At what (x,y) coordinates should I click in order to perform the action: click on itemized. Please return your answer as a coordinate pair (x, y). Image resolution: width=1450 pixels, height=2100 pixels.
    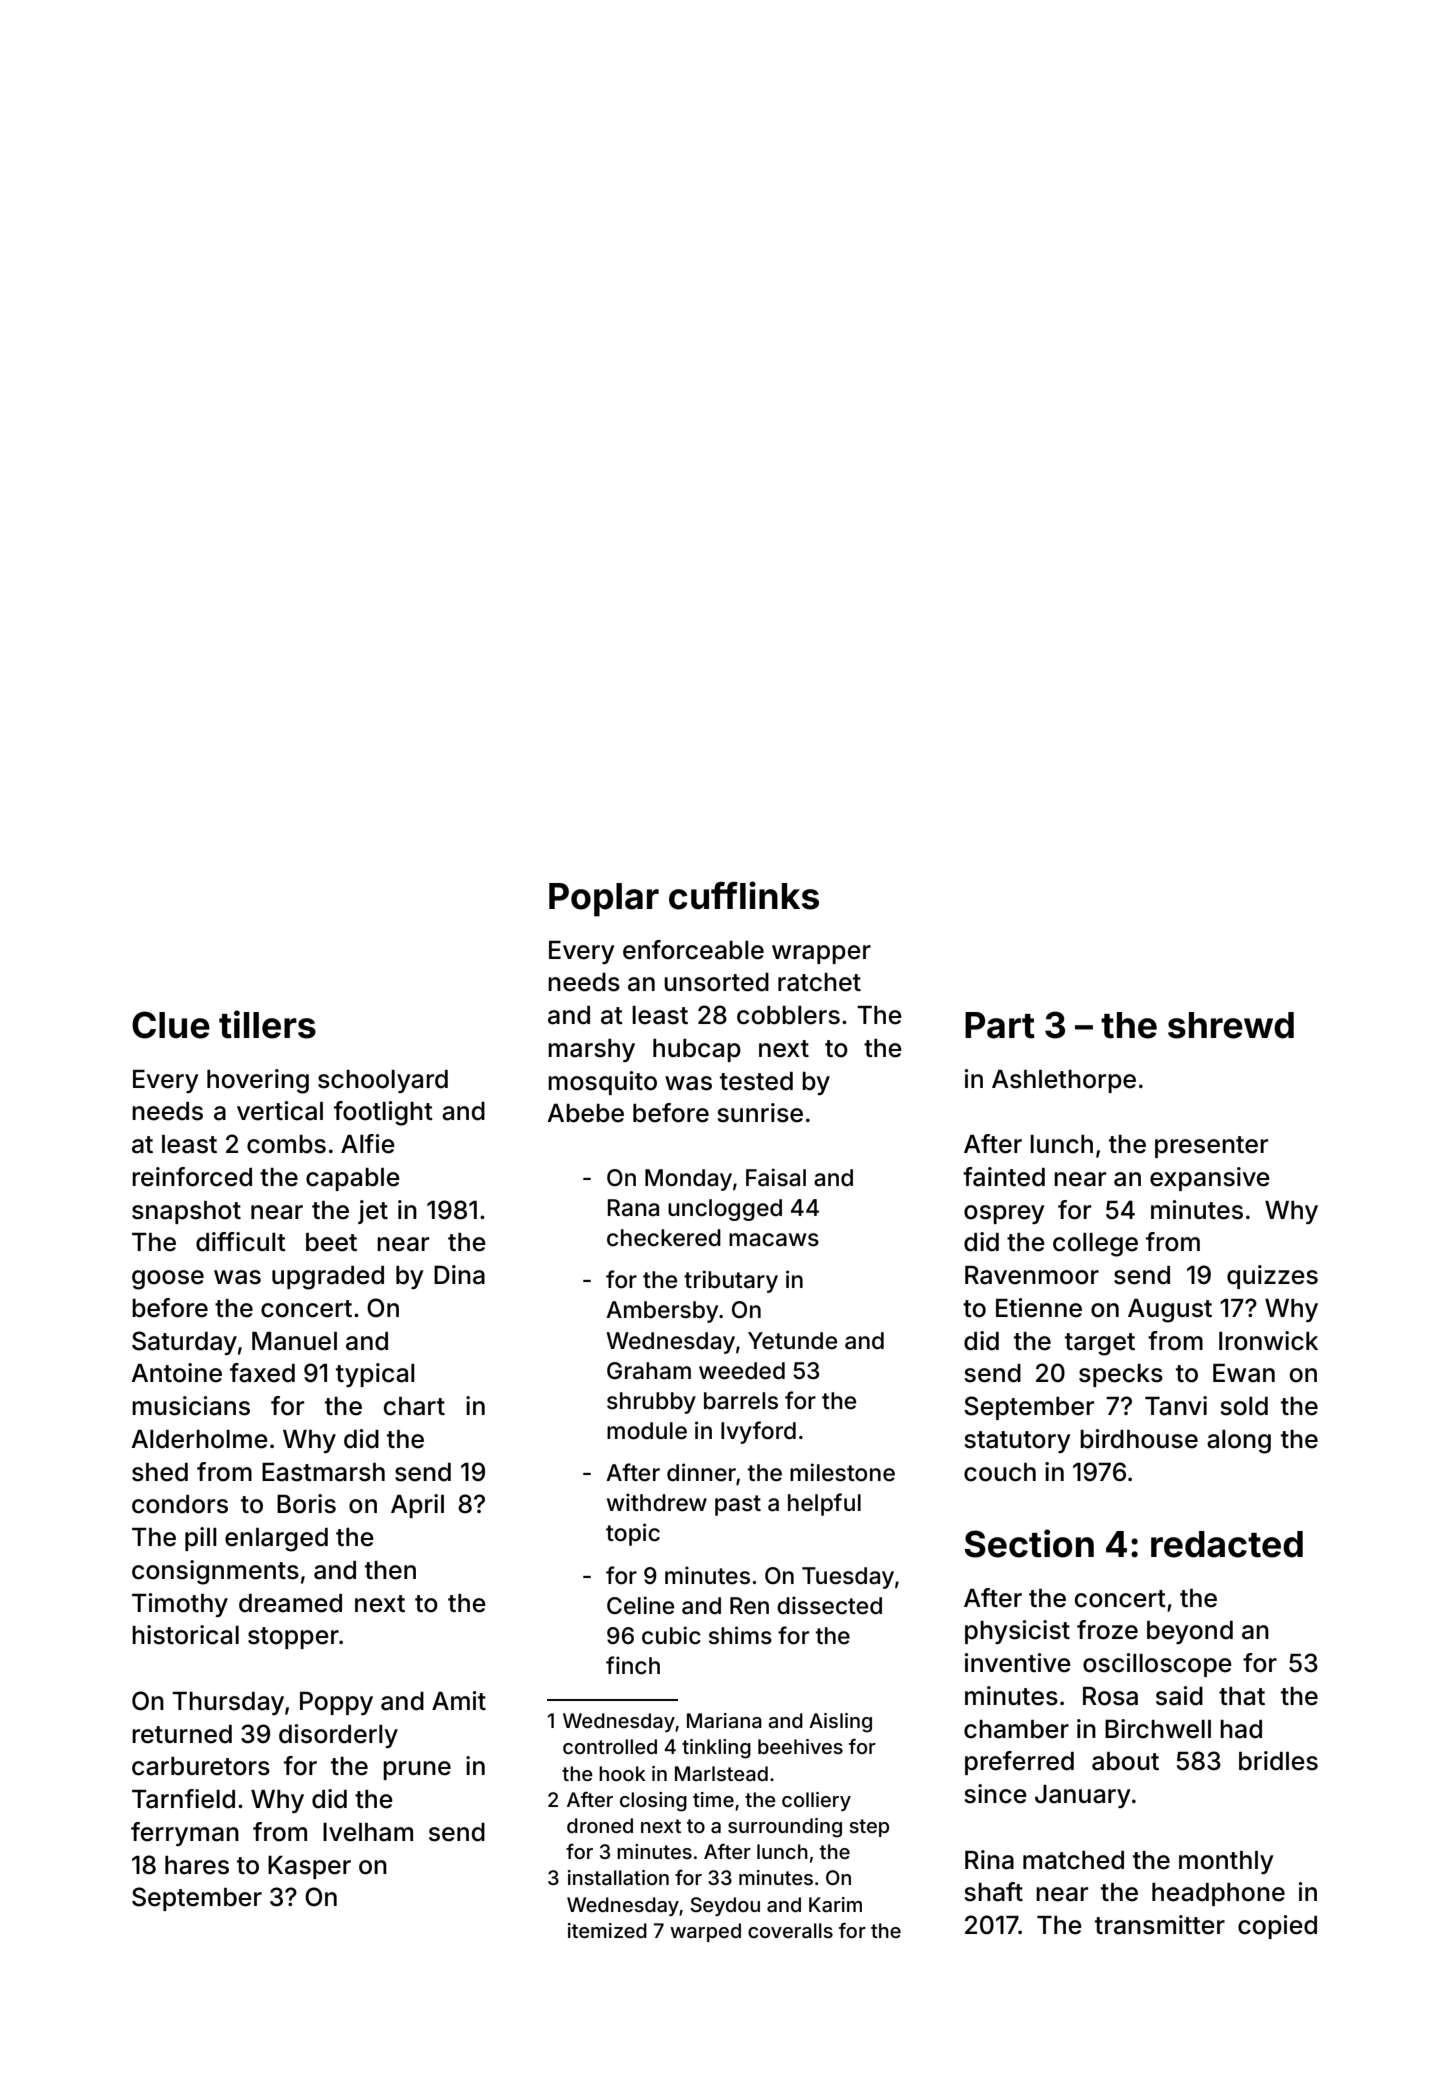
    Looking at the image, I should click on (607, 1930).
